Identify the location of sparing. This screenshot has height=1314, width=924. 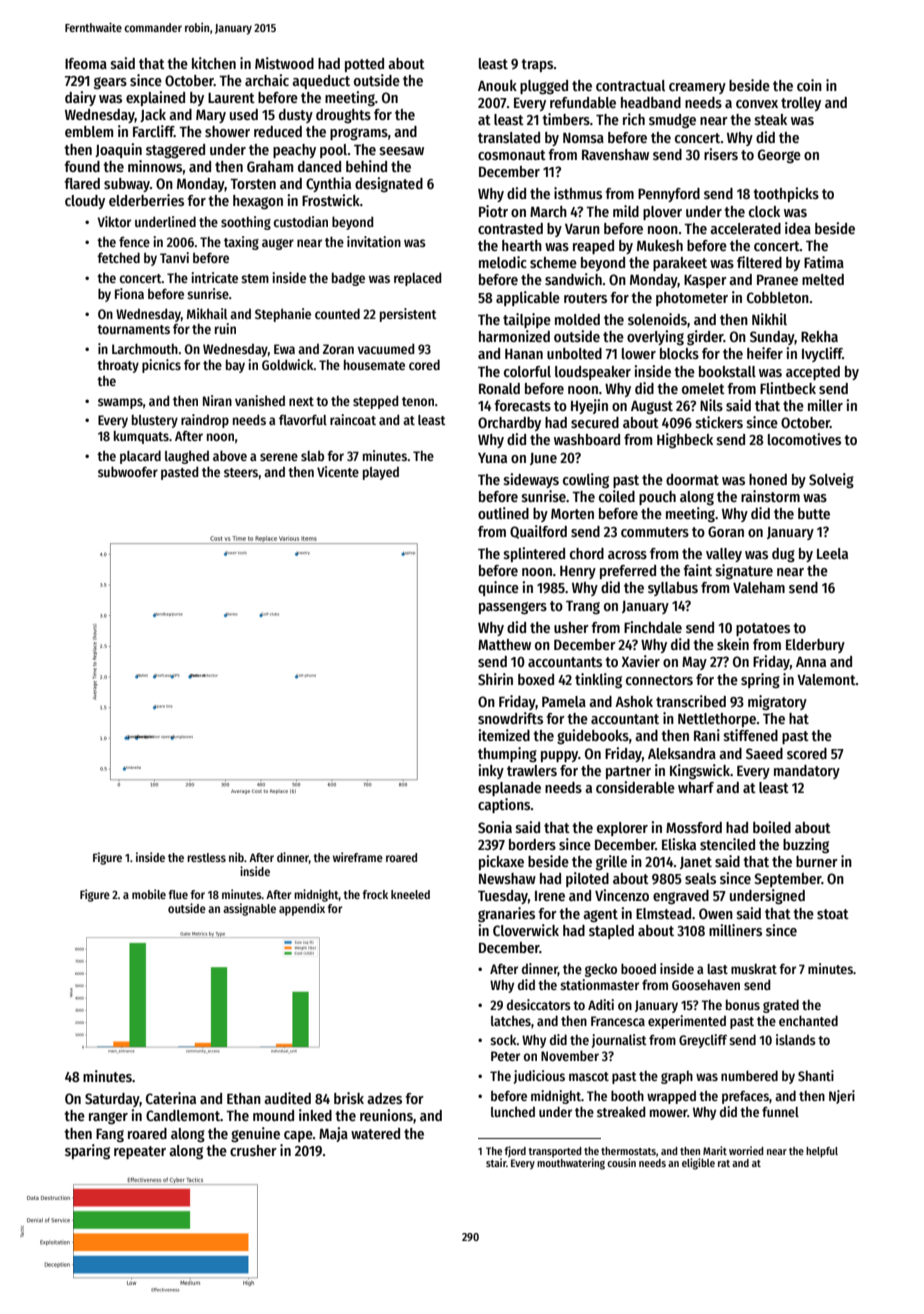
(87, 1152).
